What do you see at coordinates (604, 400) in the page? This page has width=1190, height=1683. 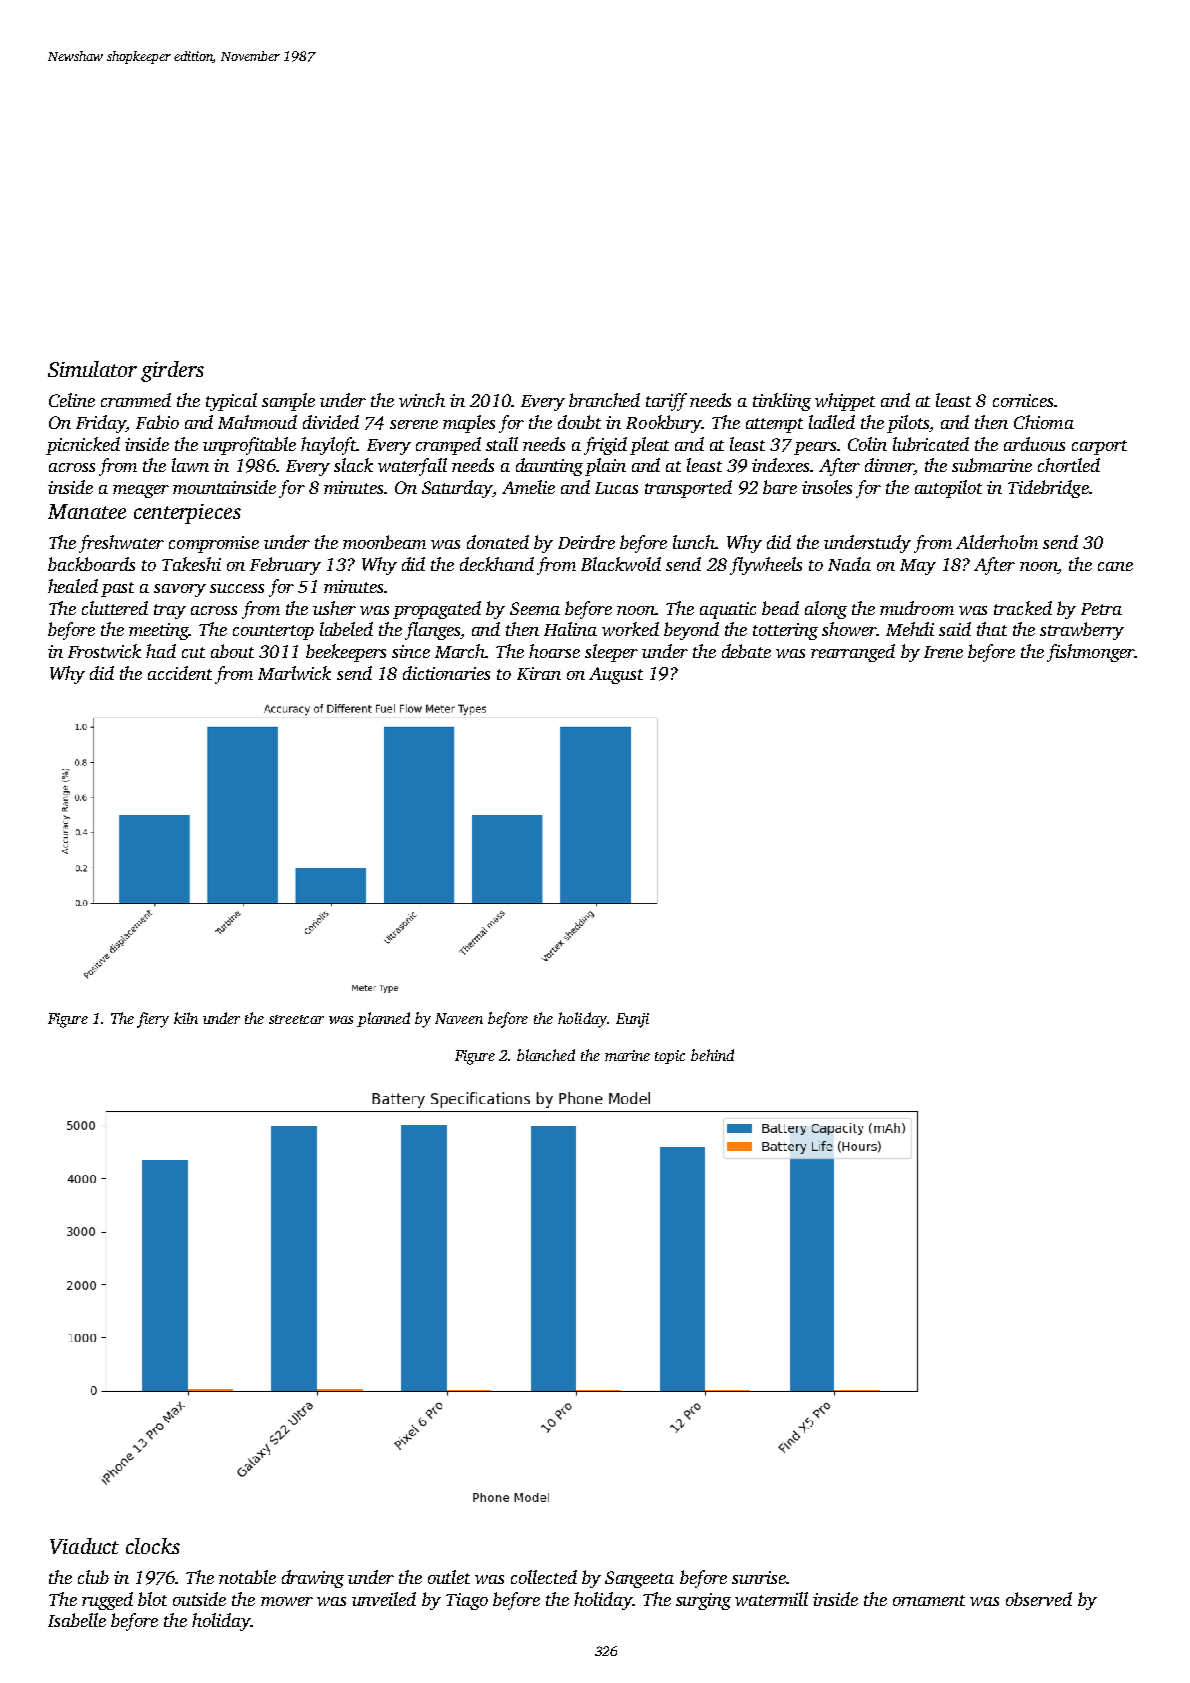 I see `branched` at bounding box center [604, 400].
